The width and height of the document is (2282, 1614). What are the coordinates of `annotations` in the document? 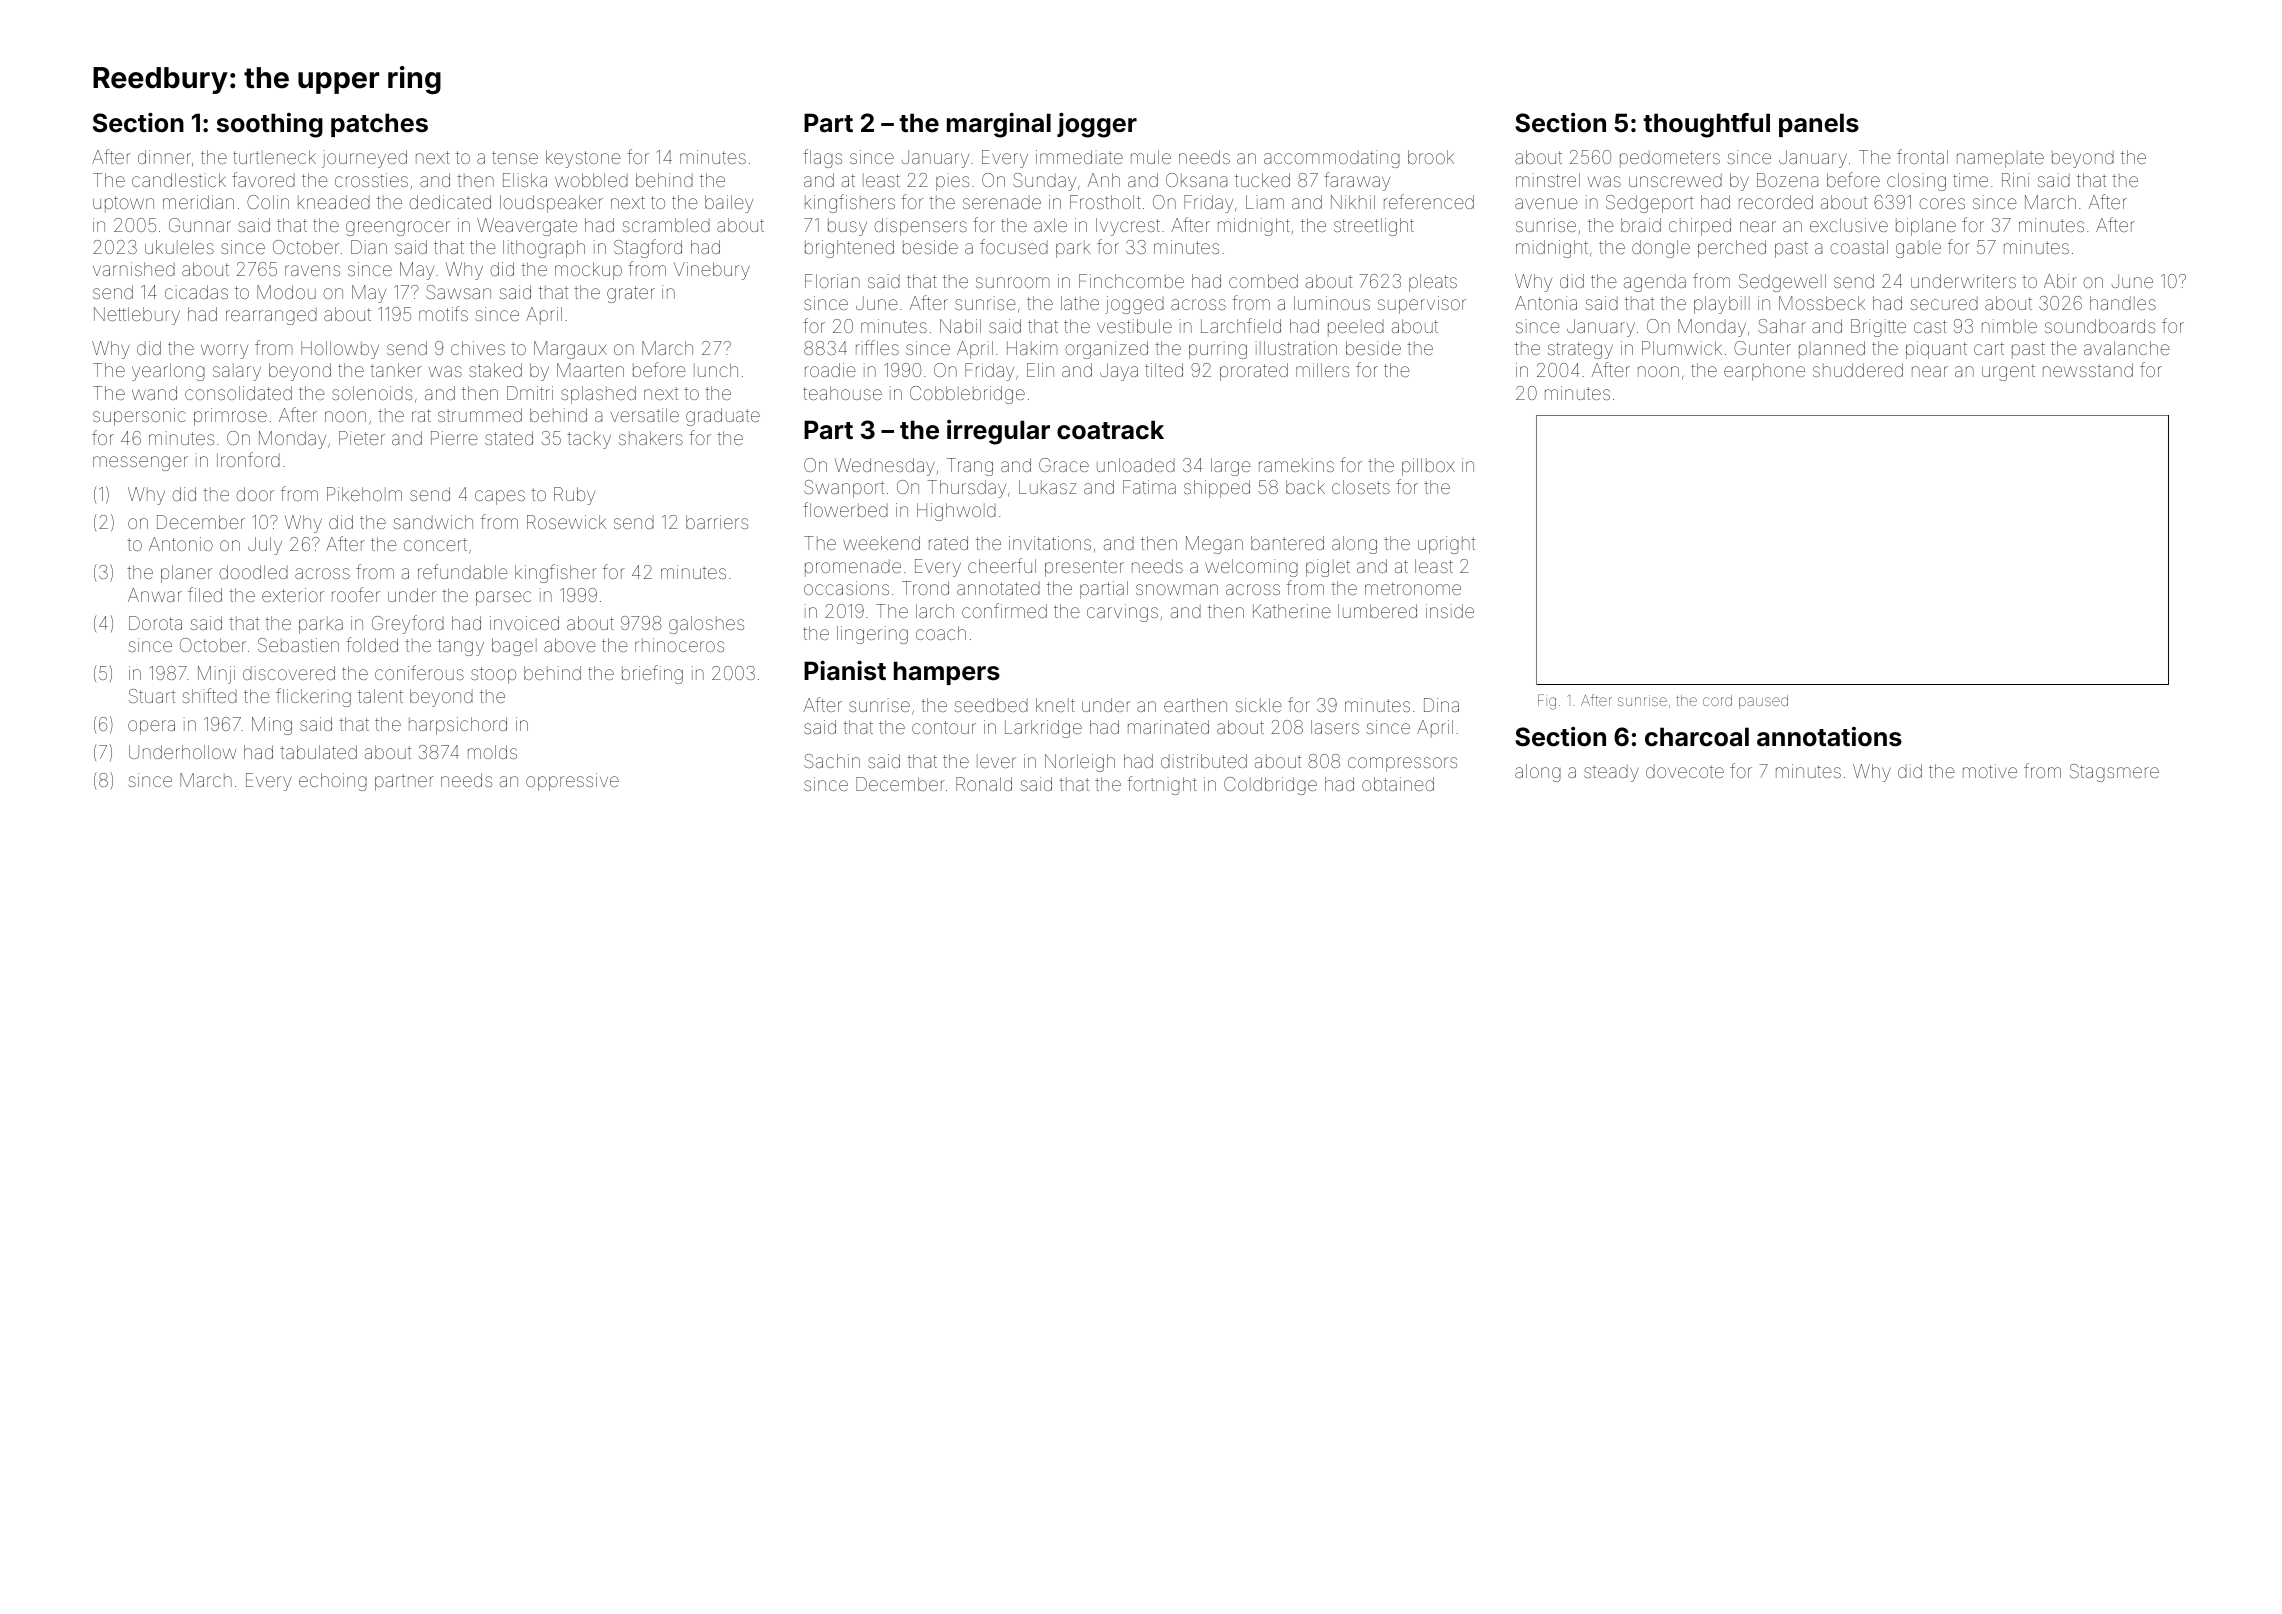 It's located at (1829, 737).
